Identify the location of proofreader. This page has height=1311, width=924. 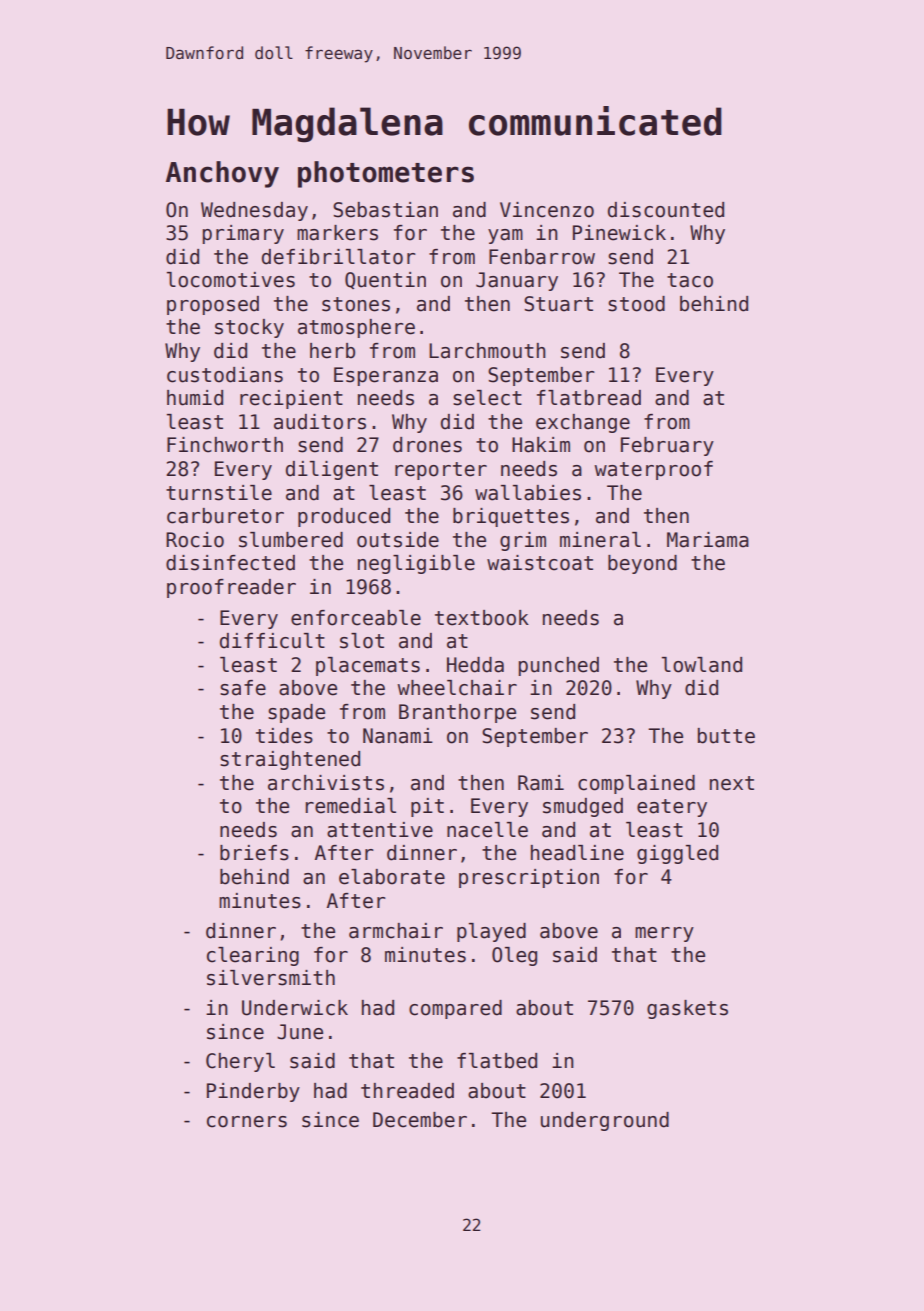
(231, 588).
